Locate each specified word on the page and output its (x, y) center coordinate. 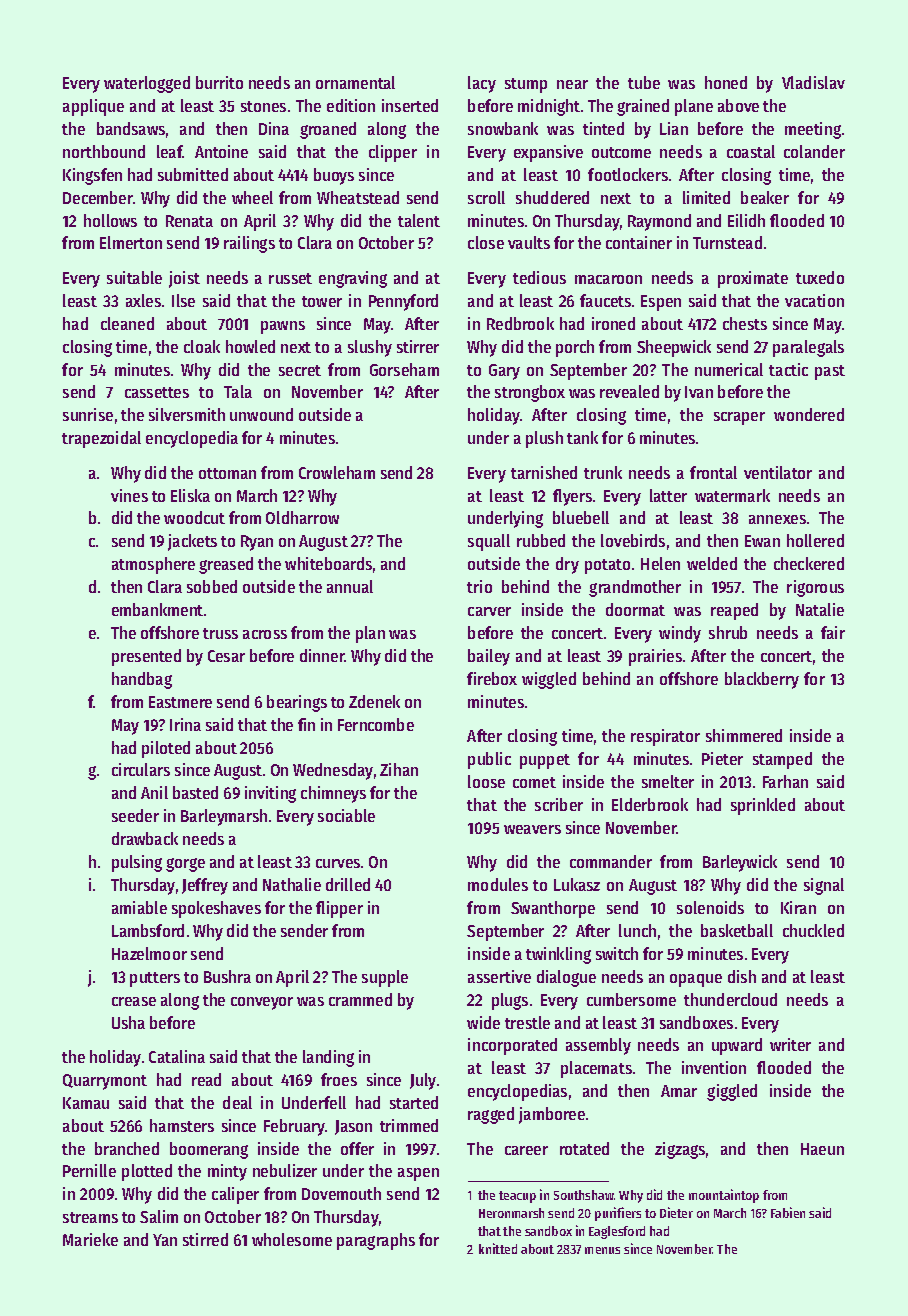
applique (93, 107)
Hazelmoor (149, 953)
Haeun (822, 1149)
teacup (517, 1197)
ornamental (355, 82)
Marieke (90, 1239)
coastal (751, 151)
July (423, 1081)
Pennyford (403, 302)
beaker (765, 197)
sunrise (88, 414)
